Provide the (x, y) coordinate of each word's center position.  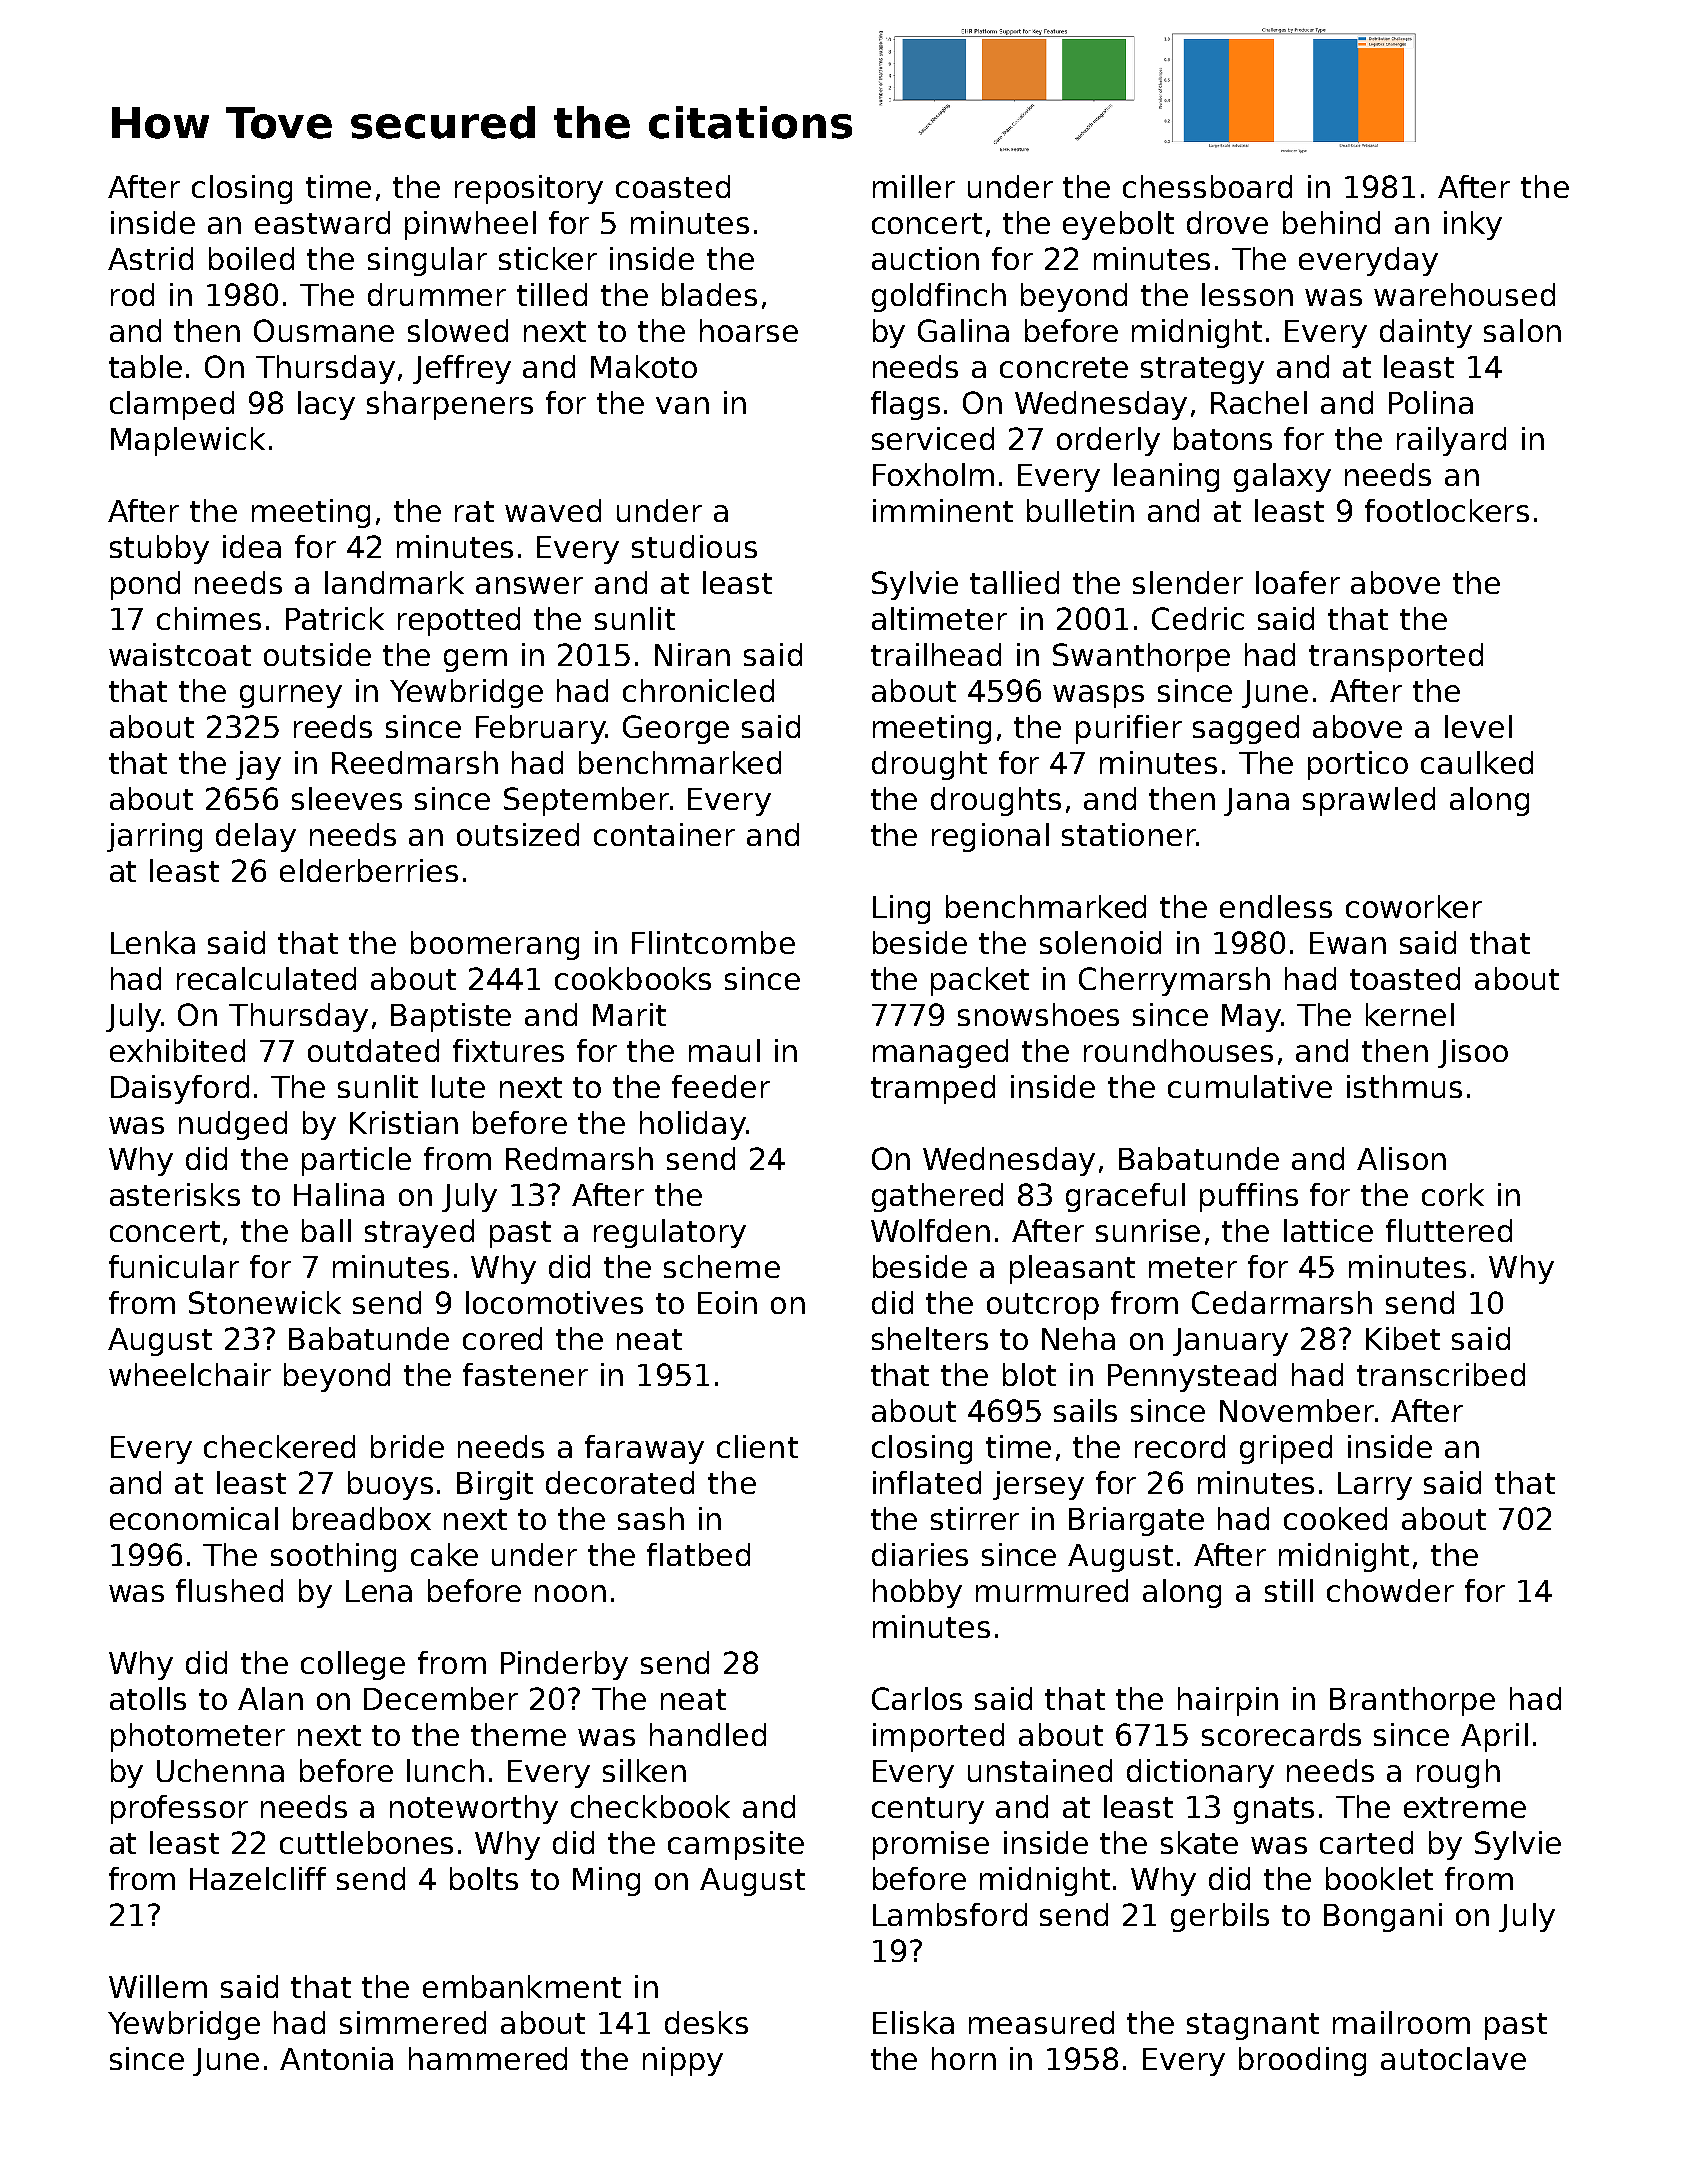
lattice (1328, 1230)
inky (1473, 225)
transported (1396, 657)
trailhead (936, 654)
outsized (518, 834)
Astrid (150, 258)
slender (1188, 582)
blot (1029, 1374)
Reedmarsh (415, 762)
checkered (279, 1446)
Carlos (917, 1698)
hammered (488, 2058)
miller (914, 186)
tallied (1014, 582)
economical (194, 1518)
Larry (1375, 1486)
